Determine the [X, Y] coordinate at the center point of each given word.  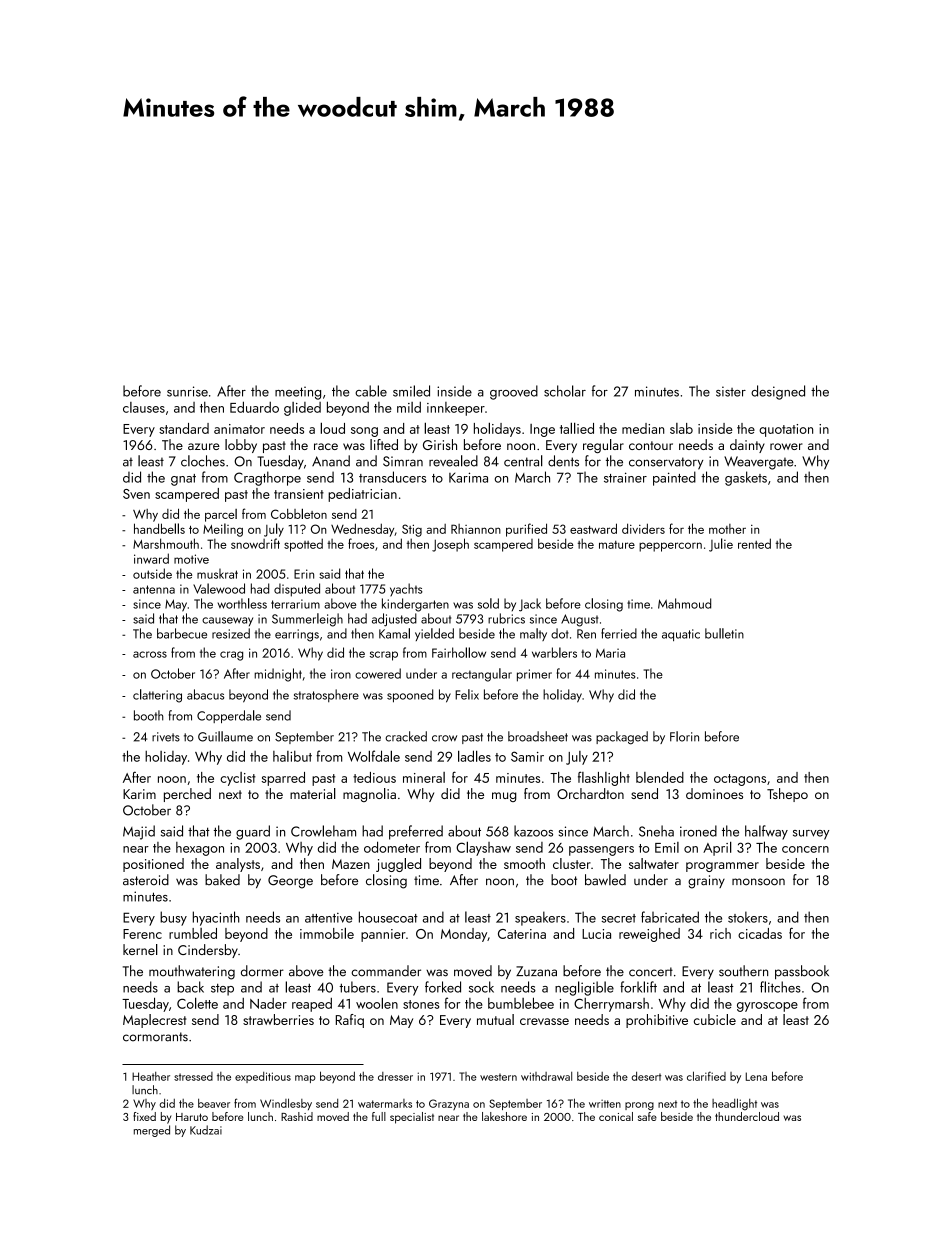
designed [778, 392]
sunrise [187, 391]
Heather [151, 1076]
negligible [584, 988]
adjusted [394, 620]
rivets [166, 737]
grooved [514, 392]
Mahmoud [684, 603]
